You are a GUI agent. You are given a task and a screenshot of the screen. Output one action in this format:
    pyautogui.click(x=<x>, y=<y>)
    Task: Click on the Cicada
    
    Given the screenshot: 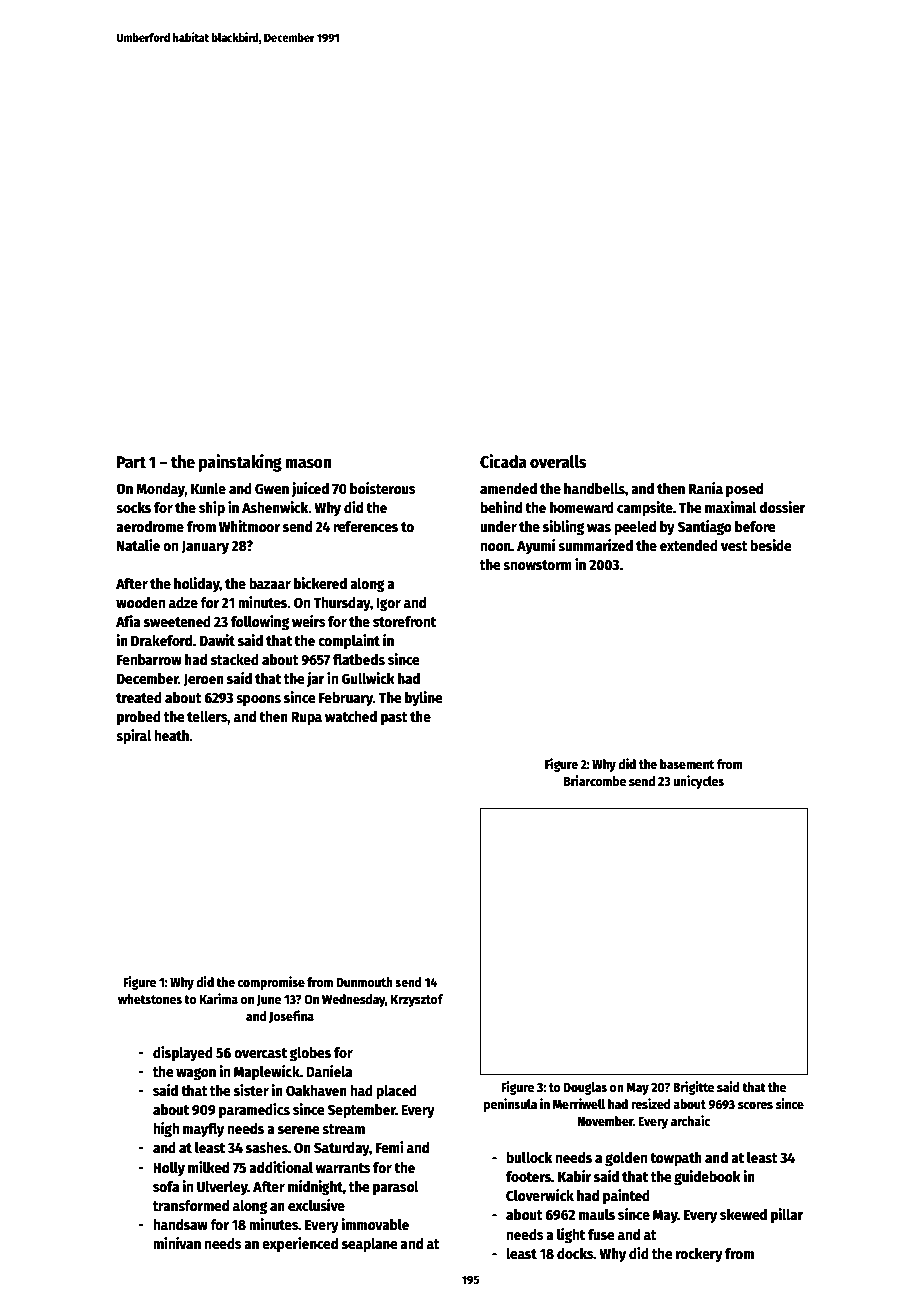 What is the action you would take?
    pyautogui.click(x=503, y=461)
